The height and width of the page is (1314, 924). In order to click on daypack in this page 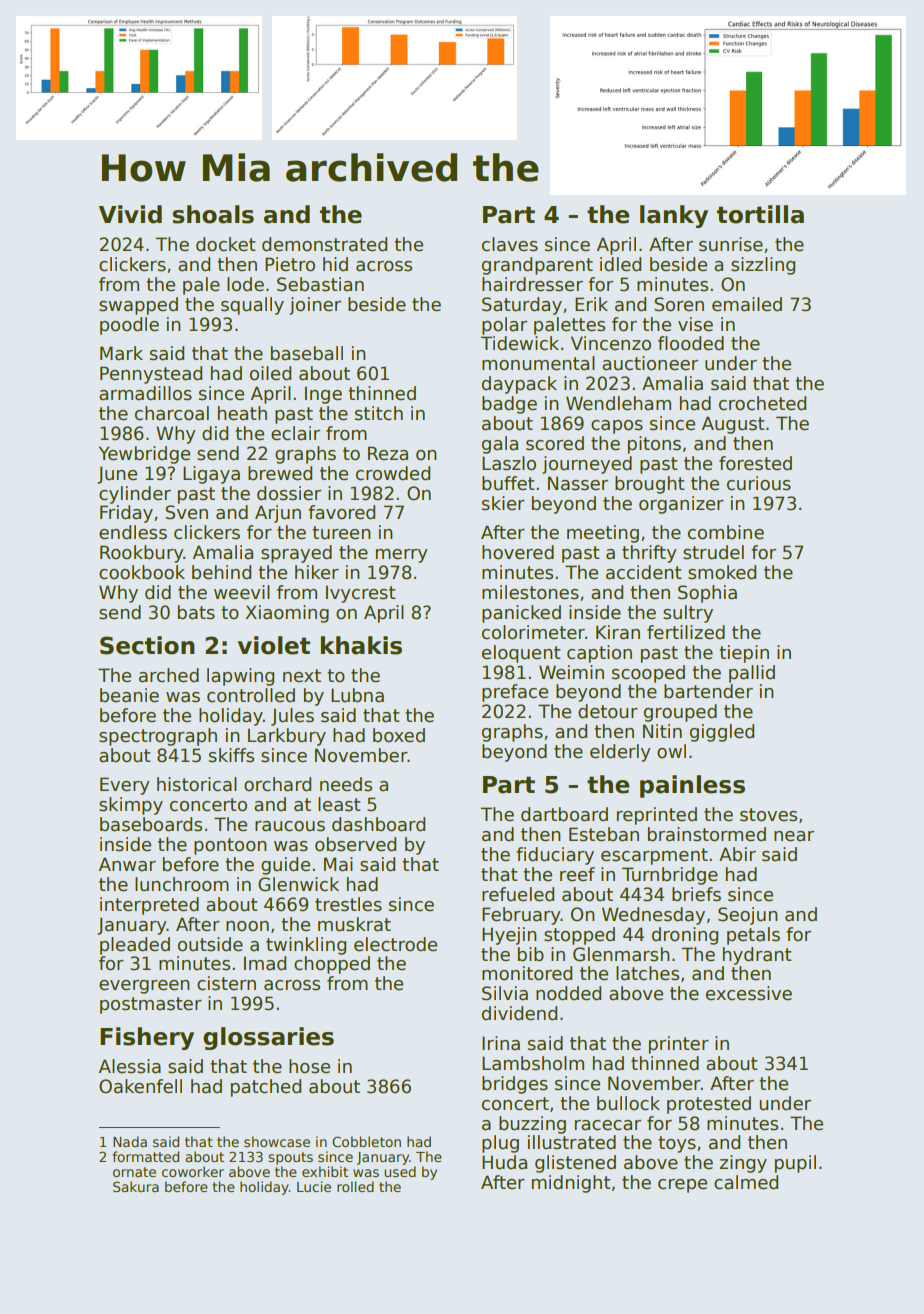, I will do `click(519, 385)`.
